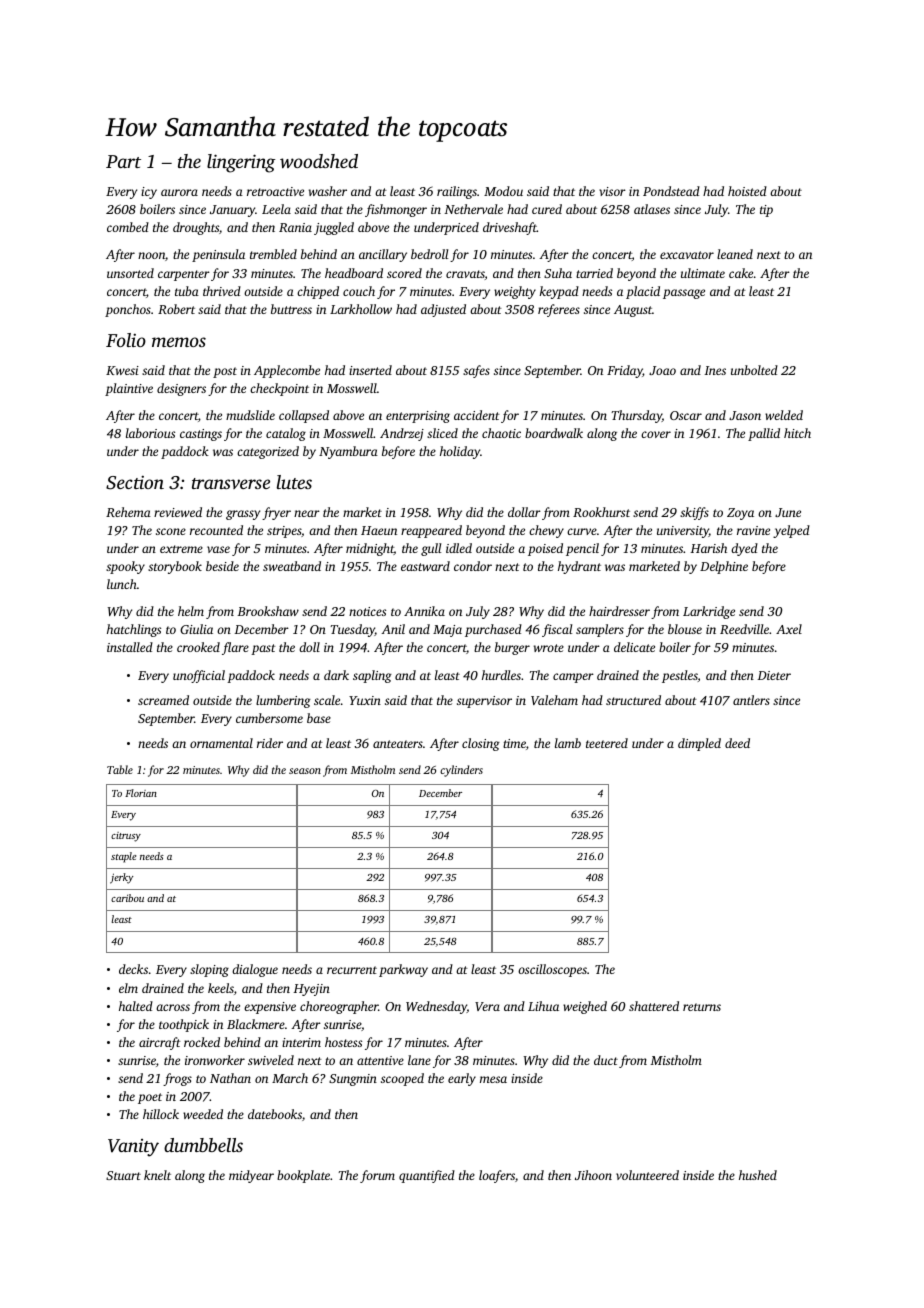  What do you see at coordinates (557, 630) in the screenshot?
I see `fiscal` at bounding box center [557, 630].
